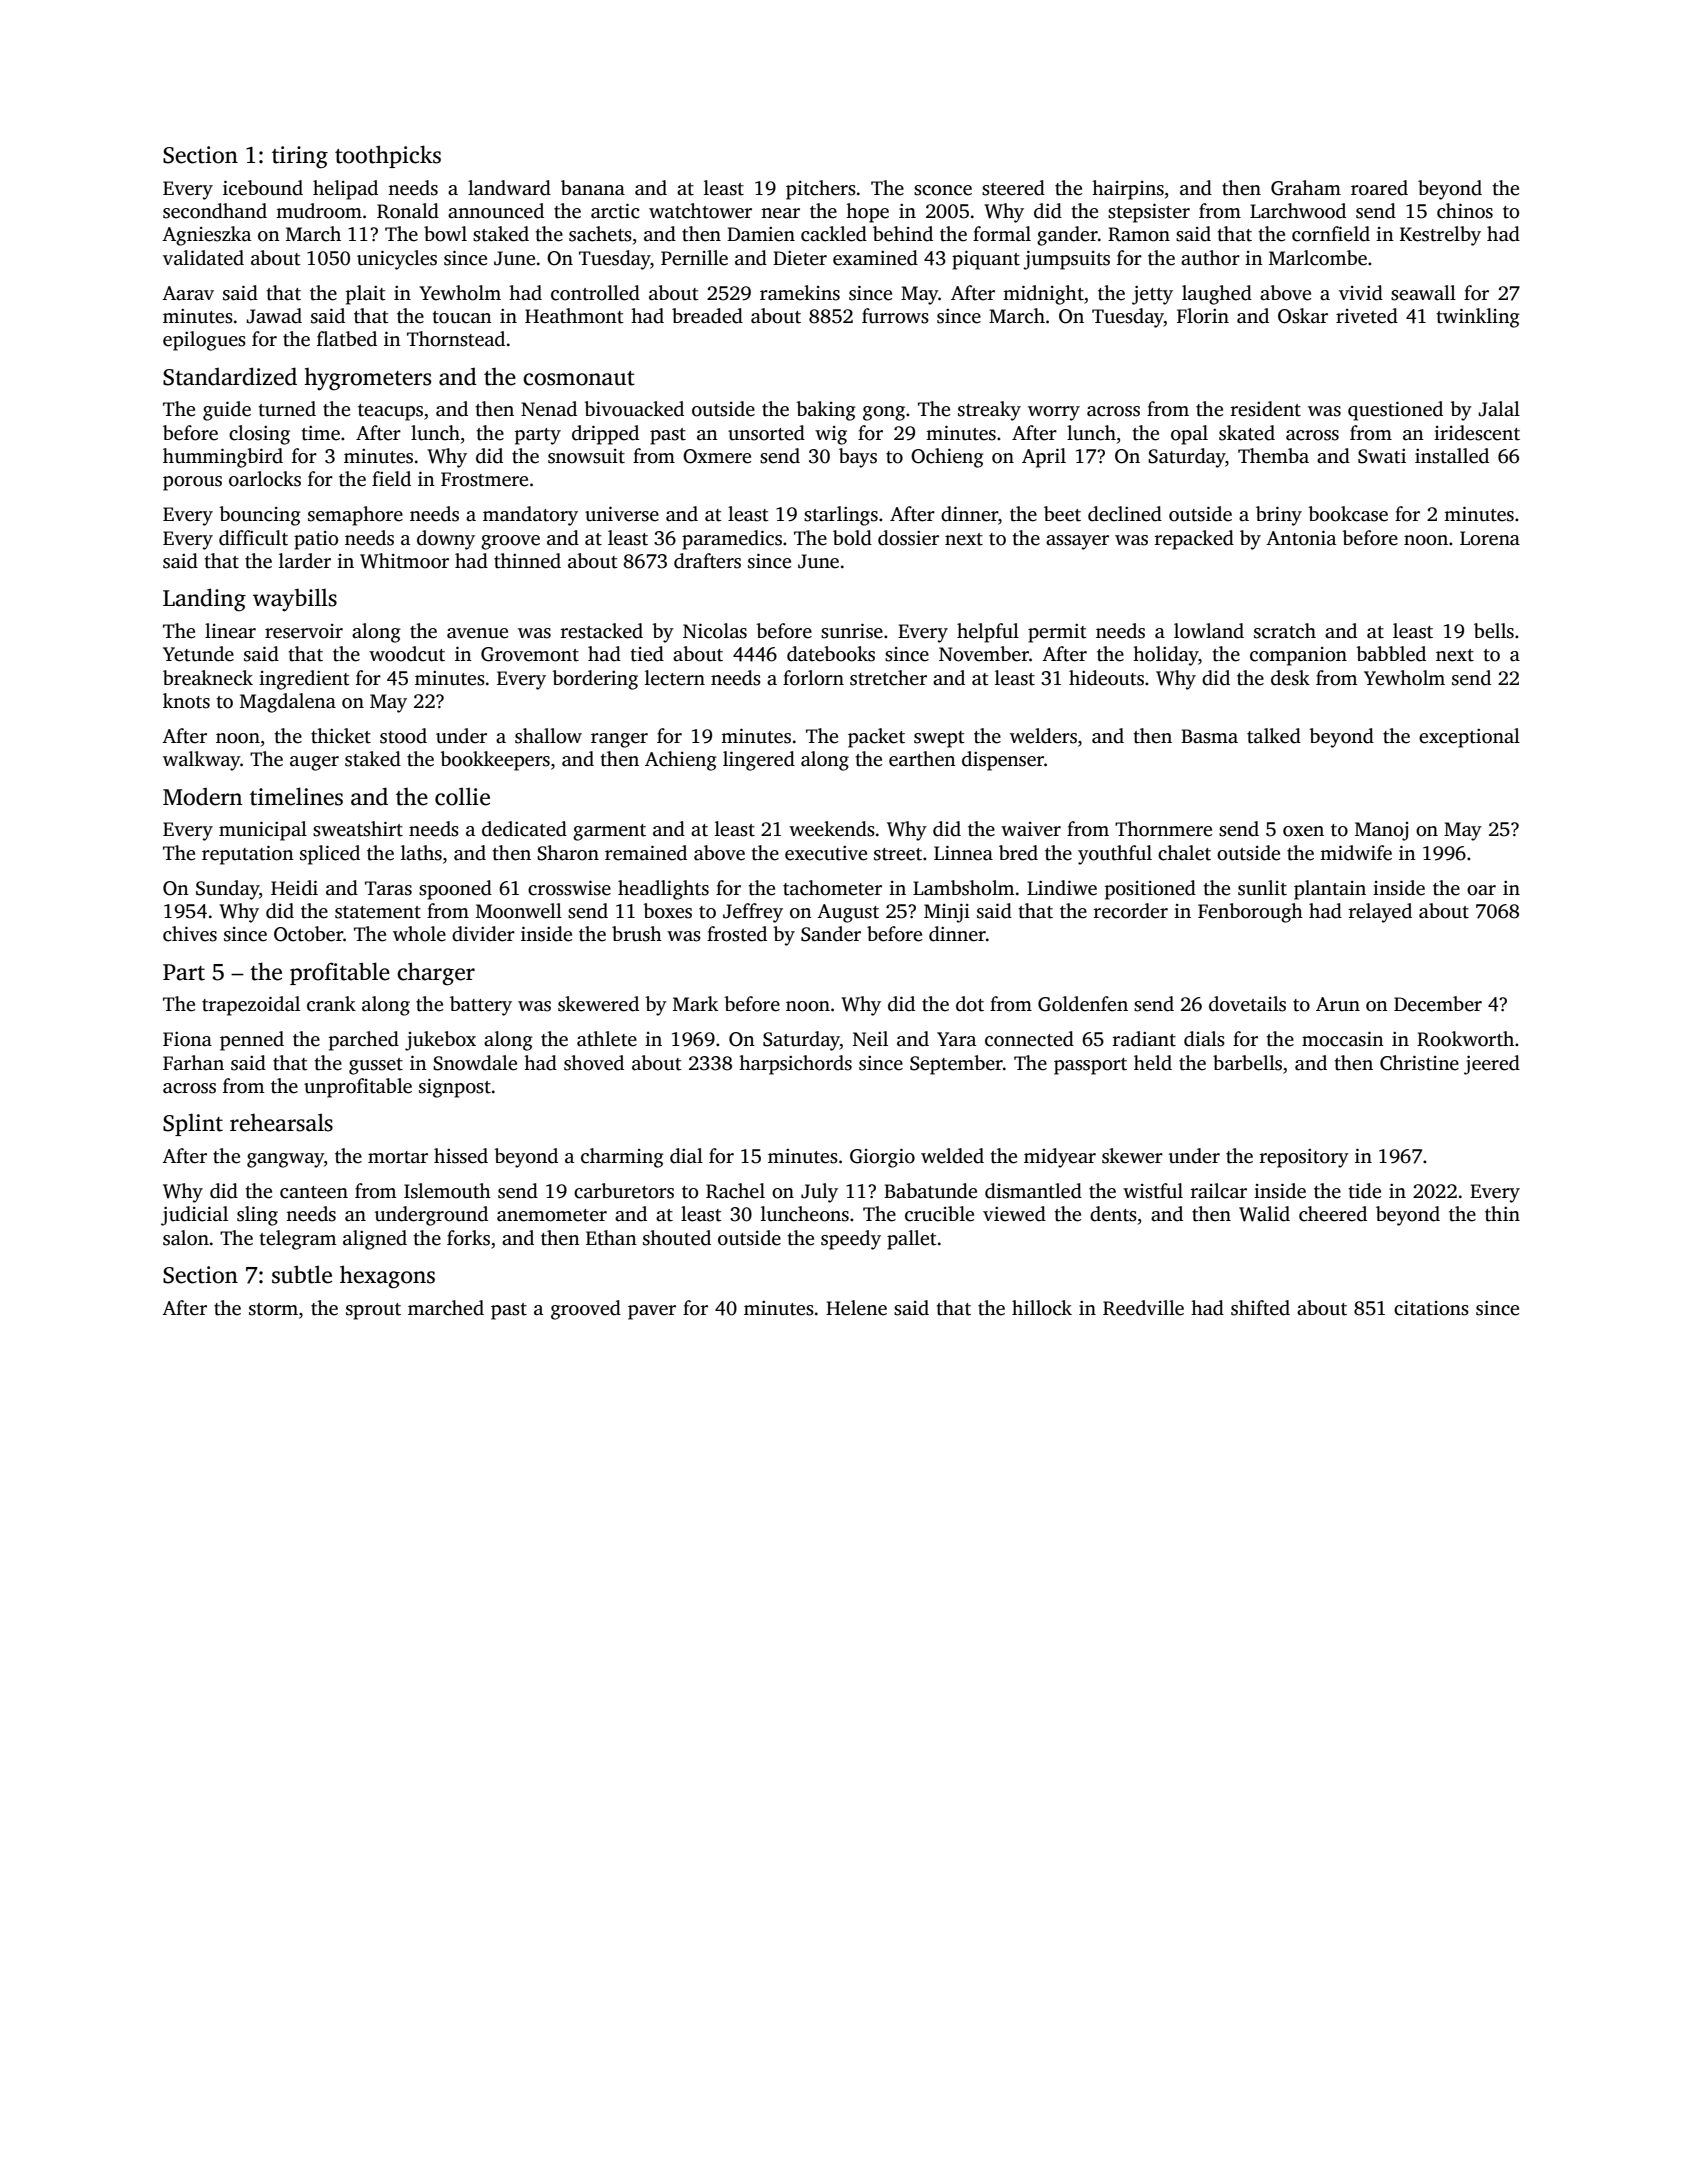 This document has width=1683, height=2178. Describe the element at coordinates (1306, 188) in the document. I see `Graham` at that location.
